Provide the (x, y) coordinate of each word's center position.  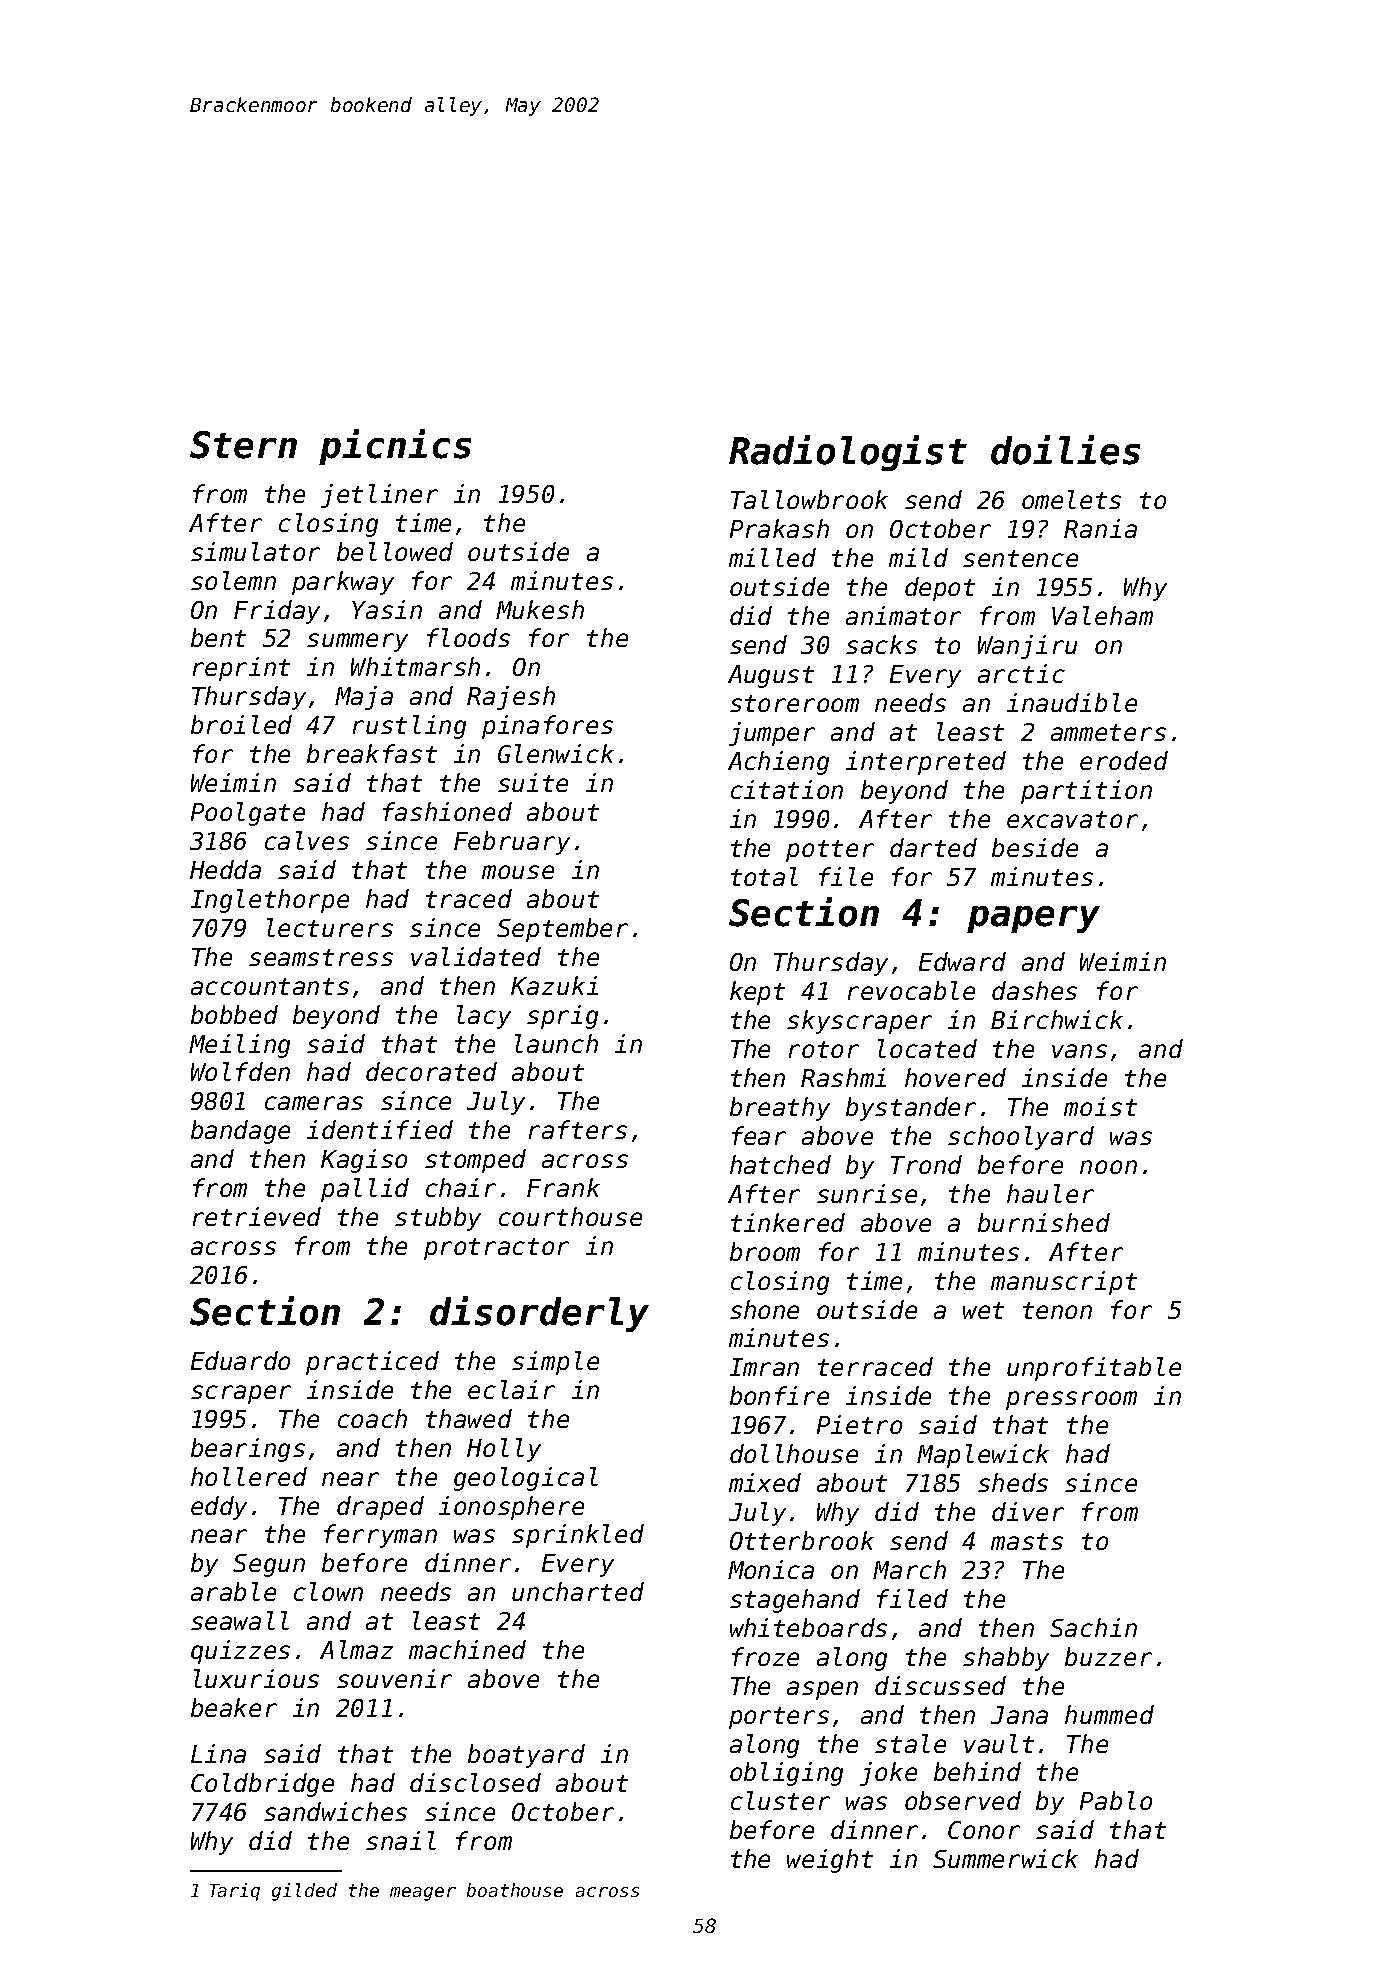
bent (218, 637)
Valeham (1102, 615)
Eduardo (240, 1360)
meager (423, 1894)
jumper (772, 734)
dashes (1034, 990)
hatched (780, 1164)
